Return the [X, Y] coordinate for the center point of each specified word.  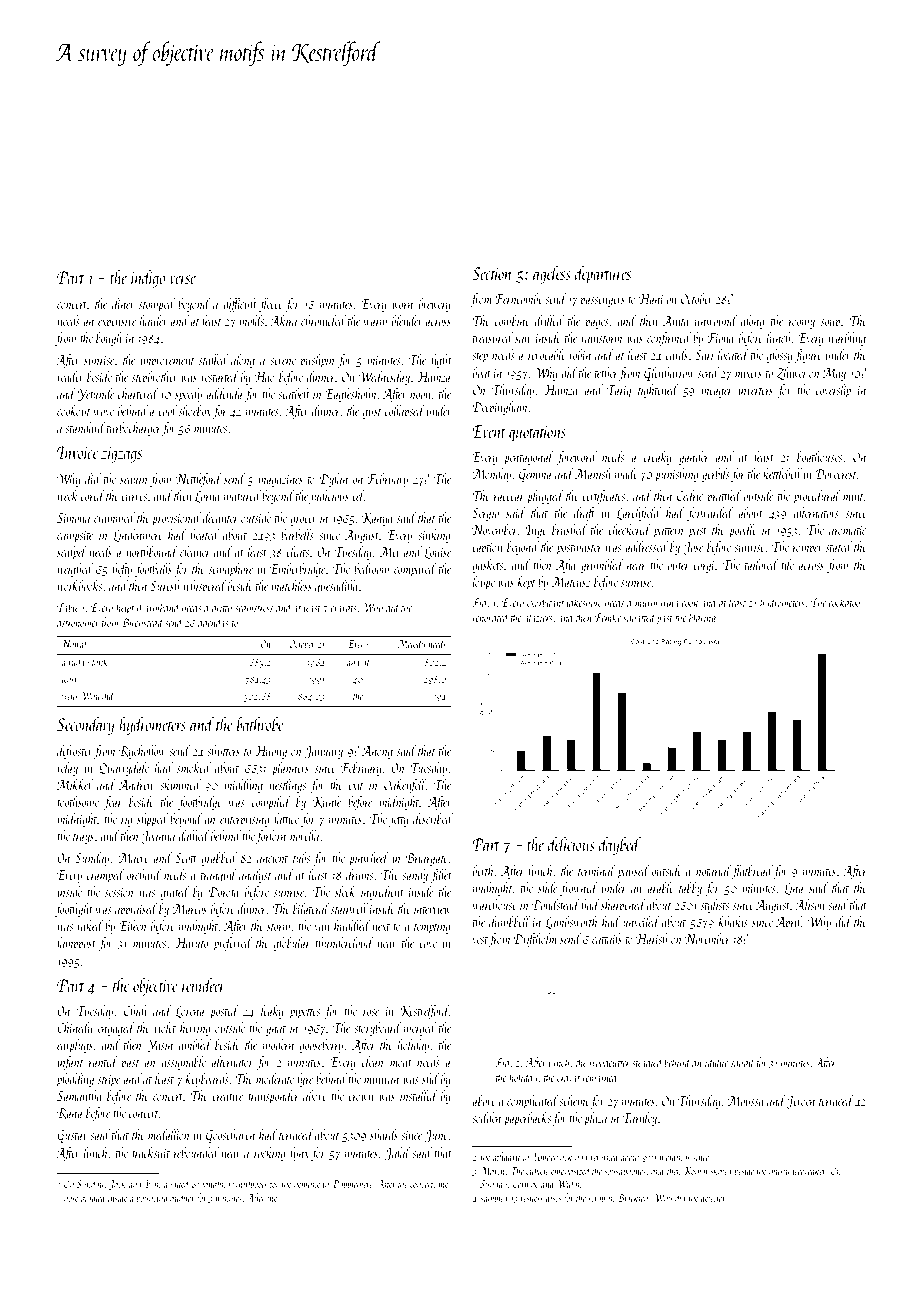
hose [71, 1197]
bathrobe [260, 724]
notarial [714, 870]
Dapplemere [352, 1184]
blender [407, 320]
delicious [571, 844]
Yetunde [96, 394]
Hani [651, 299]
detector [713, 1197]
